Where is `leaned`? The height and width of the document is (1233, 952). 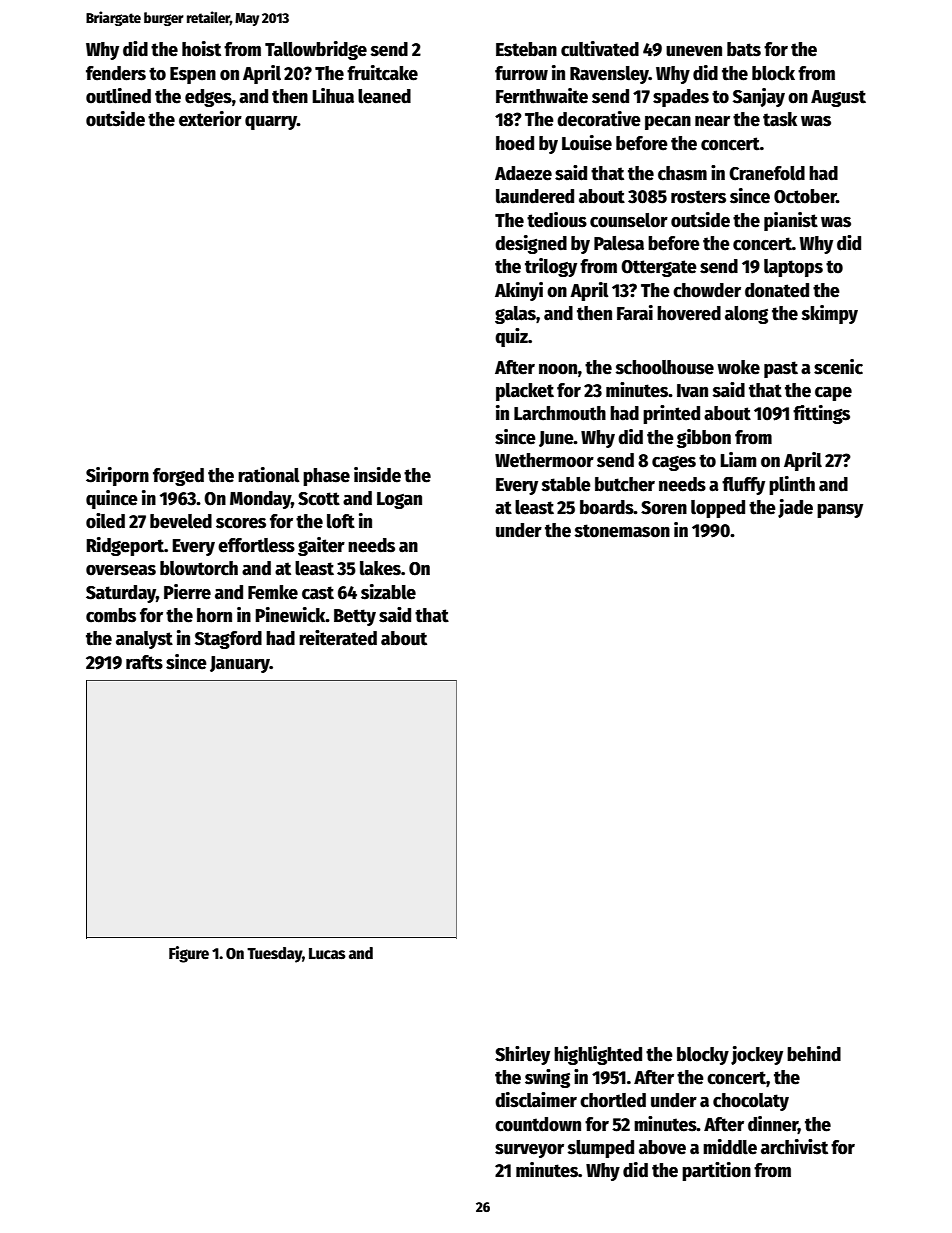
leaned is located at coordinates (384, 96).
